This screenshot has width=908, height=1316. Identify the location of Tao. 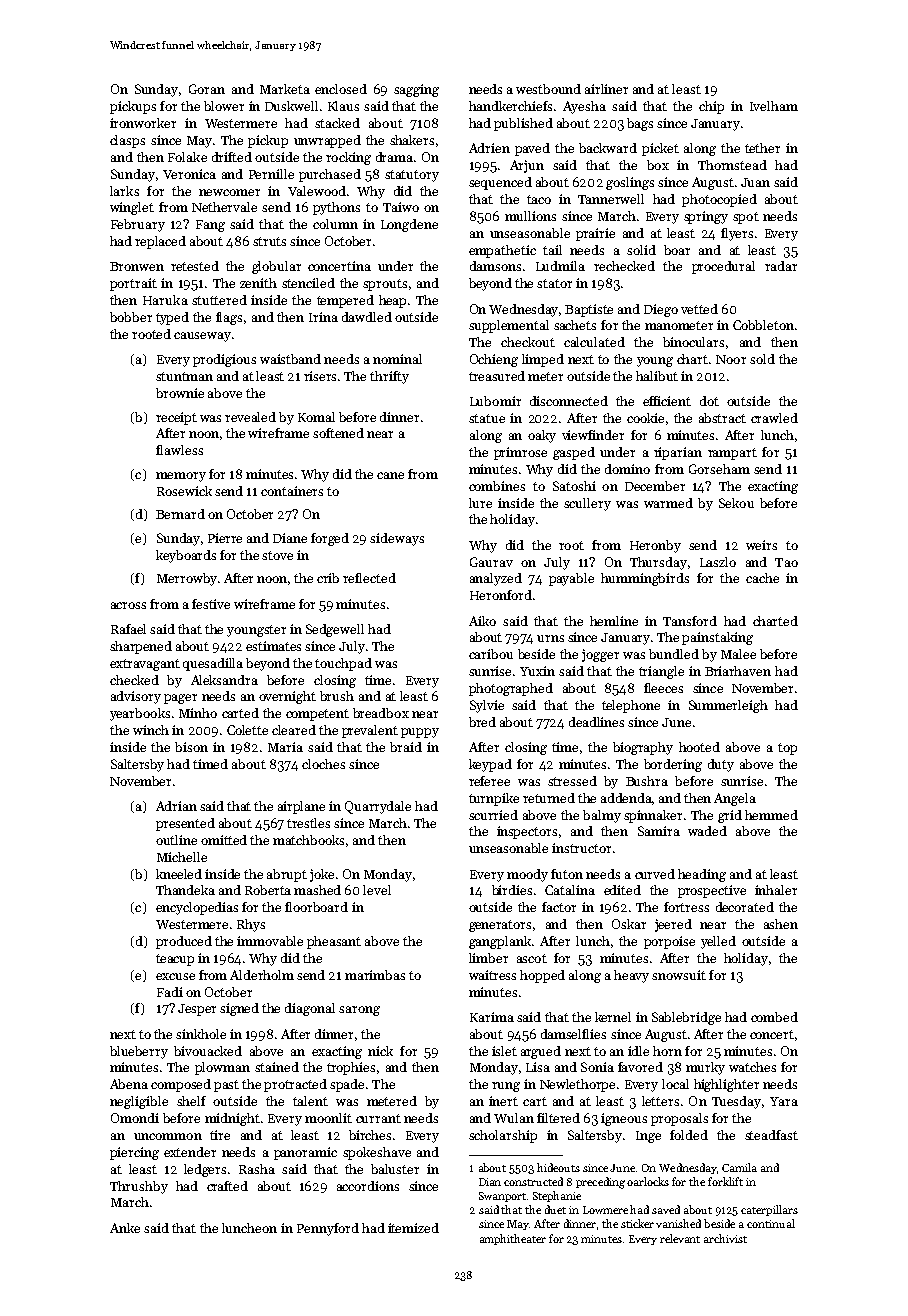
(786, 562).
